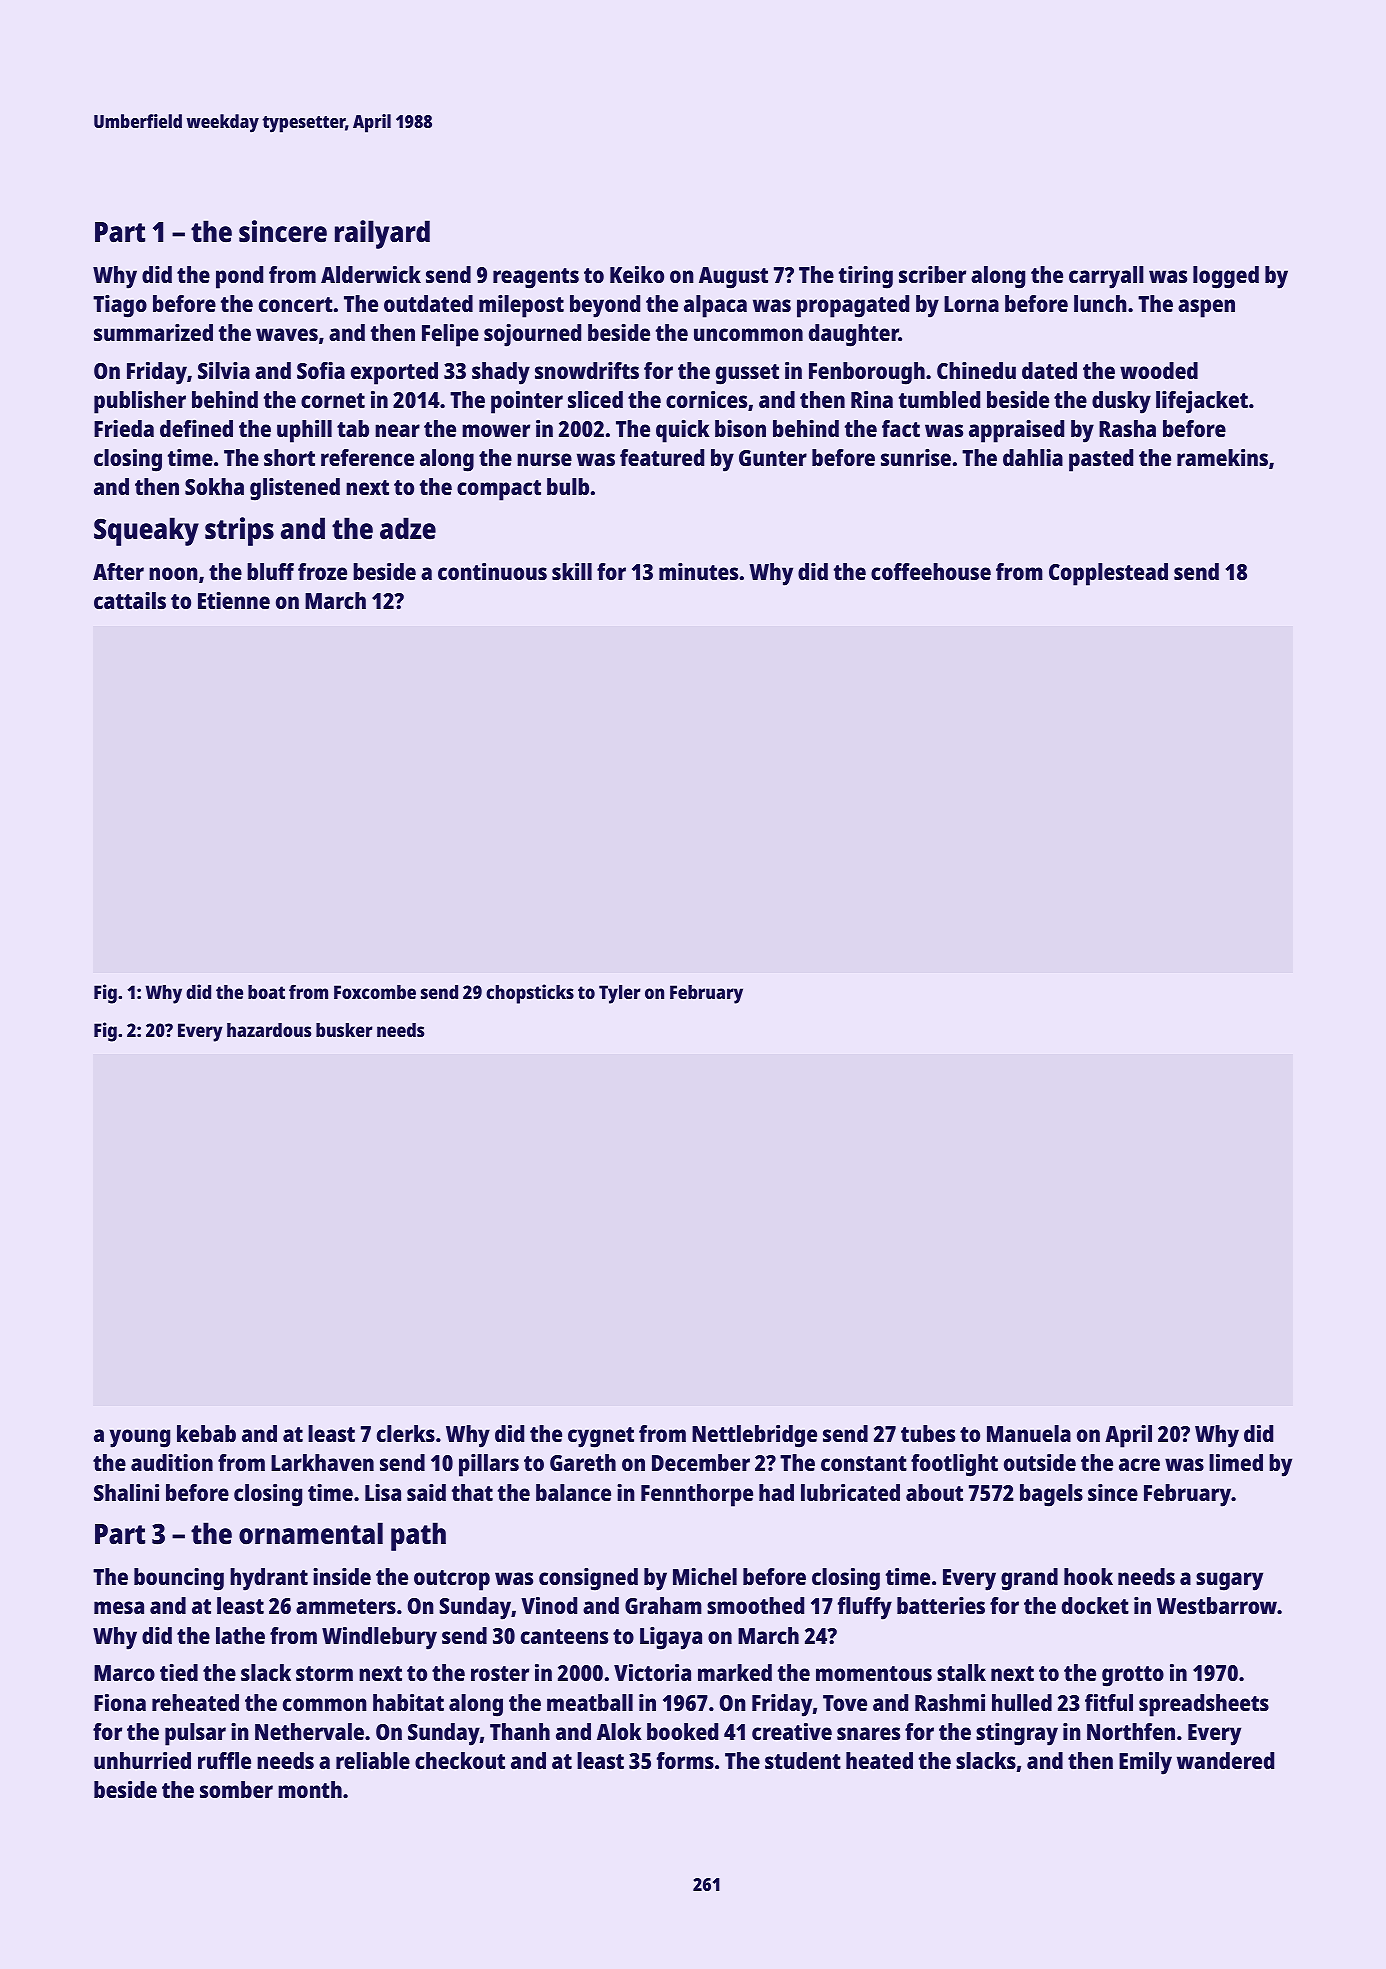  What do you see at coordinates (140, 1438) in the screenshot?
I see `young` at bounding box center [140, 1438].
